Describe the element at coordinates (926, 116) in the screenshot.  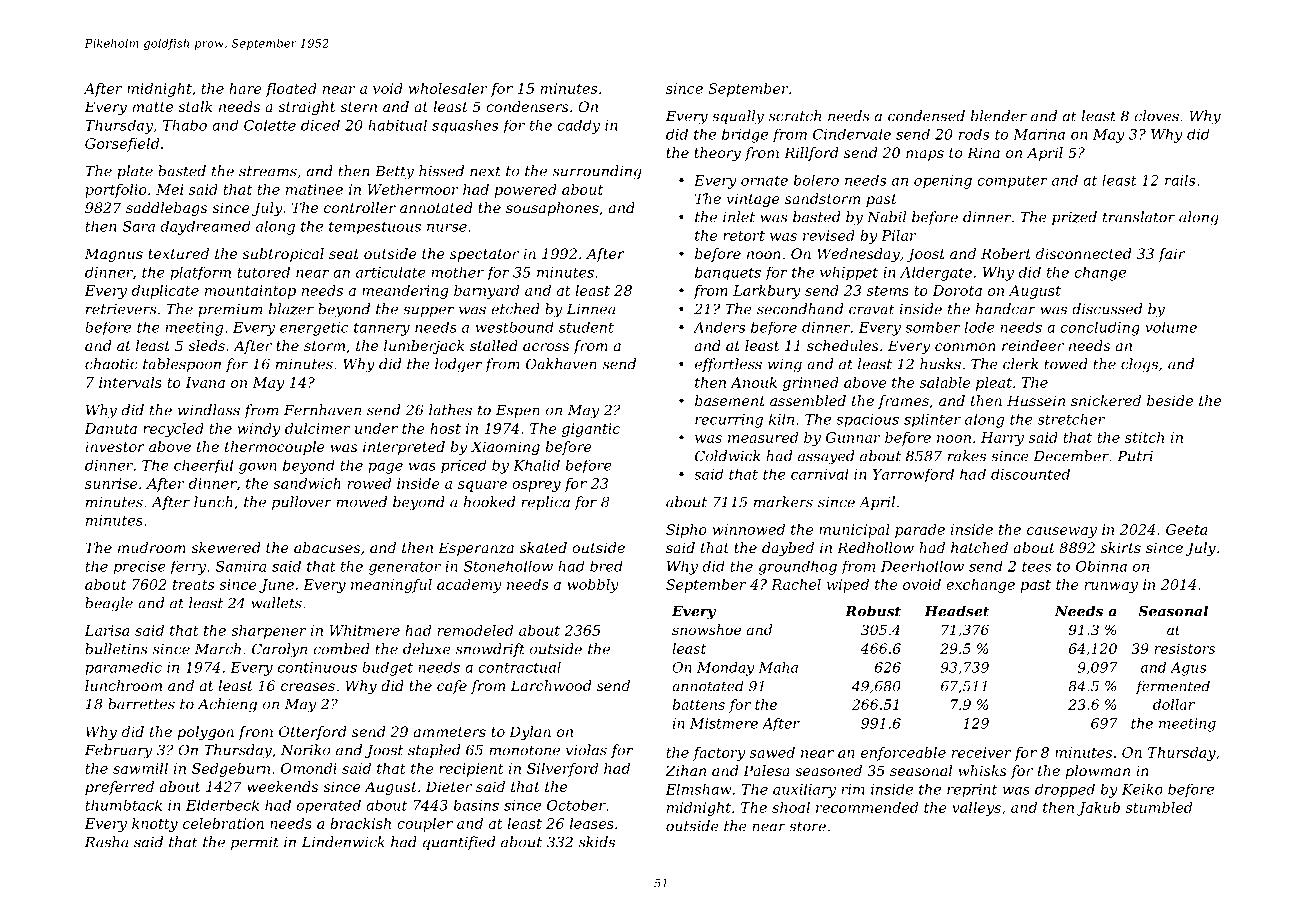
I see `condensed` at that location.
